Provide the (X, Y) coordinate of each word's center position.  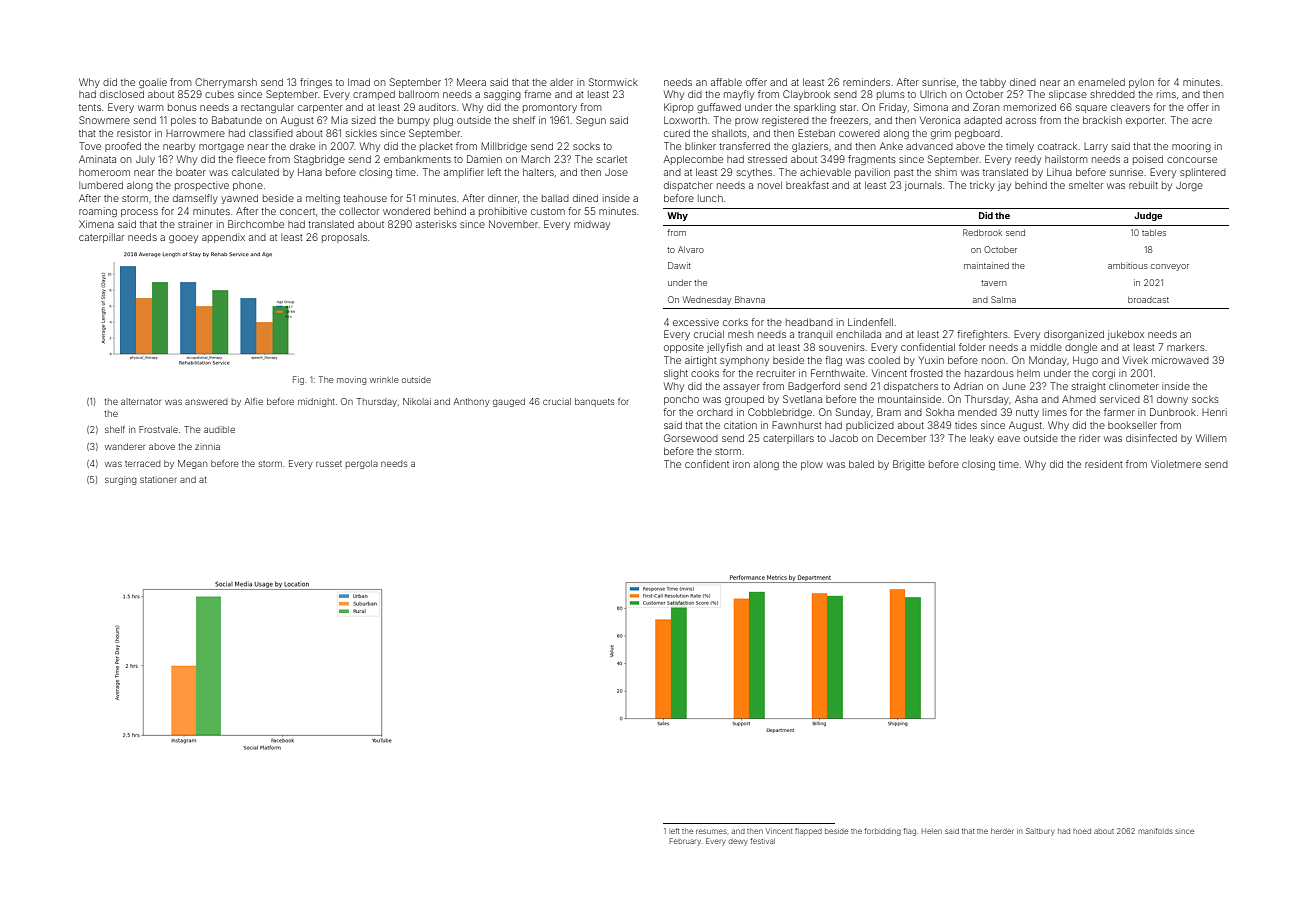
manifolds (1155, 831)
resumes (711, 831)
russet (329, 464)
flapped (808, 831)
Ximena (96, 224)
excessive (696, 322)
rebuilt (1143, 185)
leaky (982, 439)
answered (206, 401)
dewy (738, 842)
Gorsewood (691, 438)
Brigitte (909, 465)
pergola (362, 464)
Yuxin (931, 360)
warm (150, 108)
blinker (700, 146)
